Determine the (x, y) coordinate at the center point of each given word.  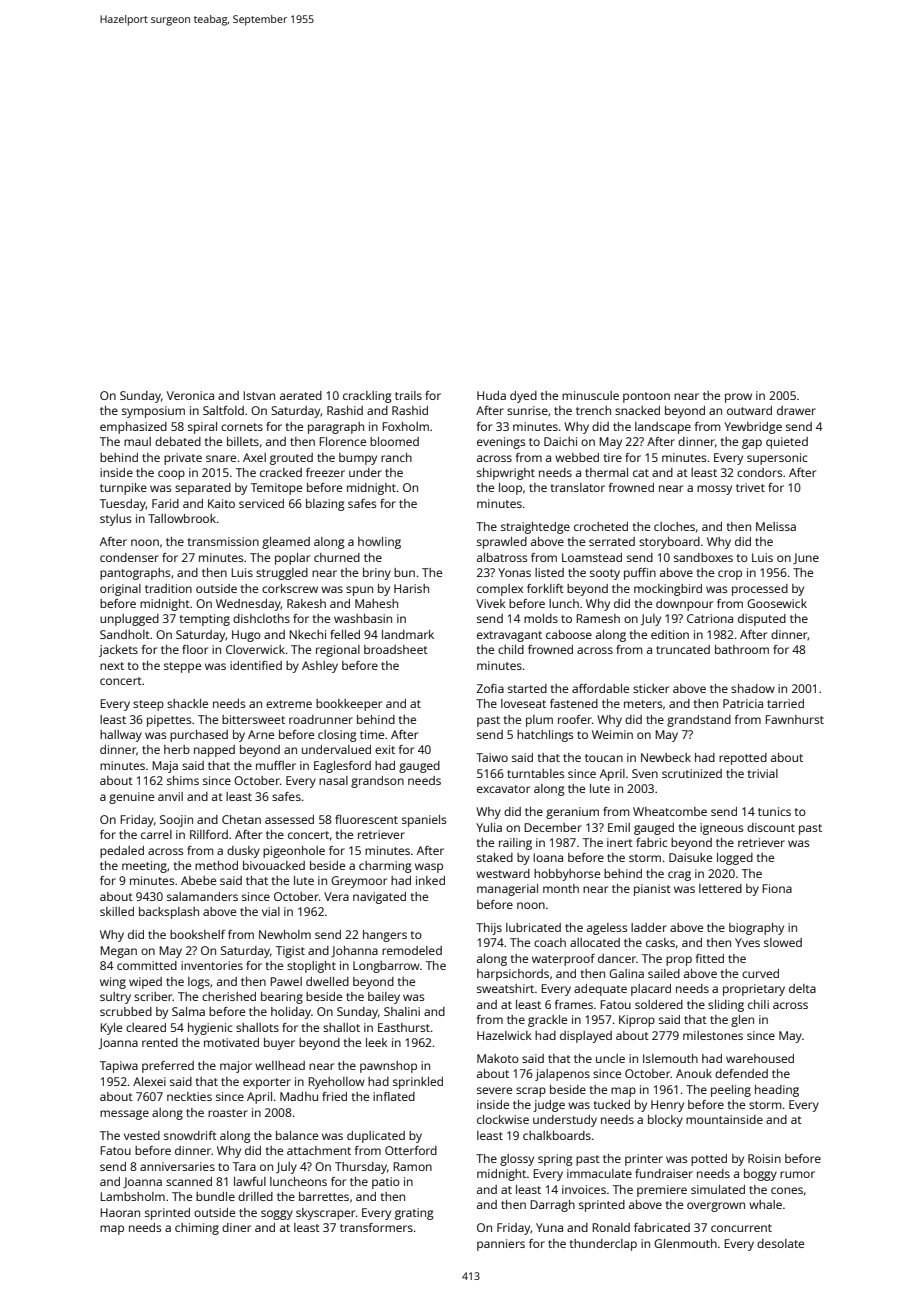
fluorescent (366, 819)
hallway (121, 736)
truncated (683, 649)
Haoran (120, 1212)
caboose (569, 634)
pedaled (122, 852)
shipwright (506, 474)
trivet (750, 487)
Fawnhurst (794, 719)
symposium (153, 412)
